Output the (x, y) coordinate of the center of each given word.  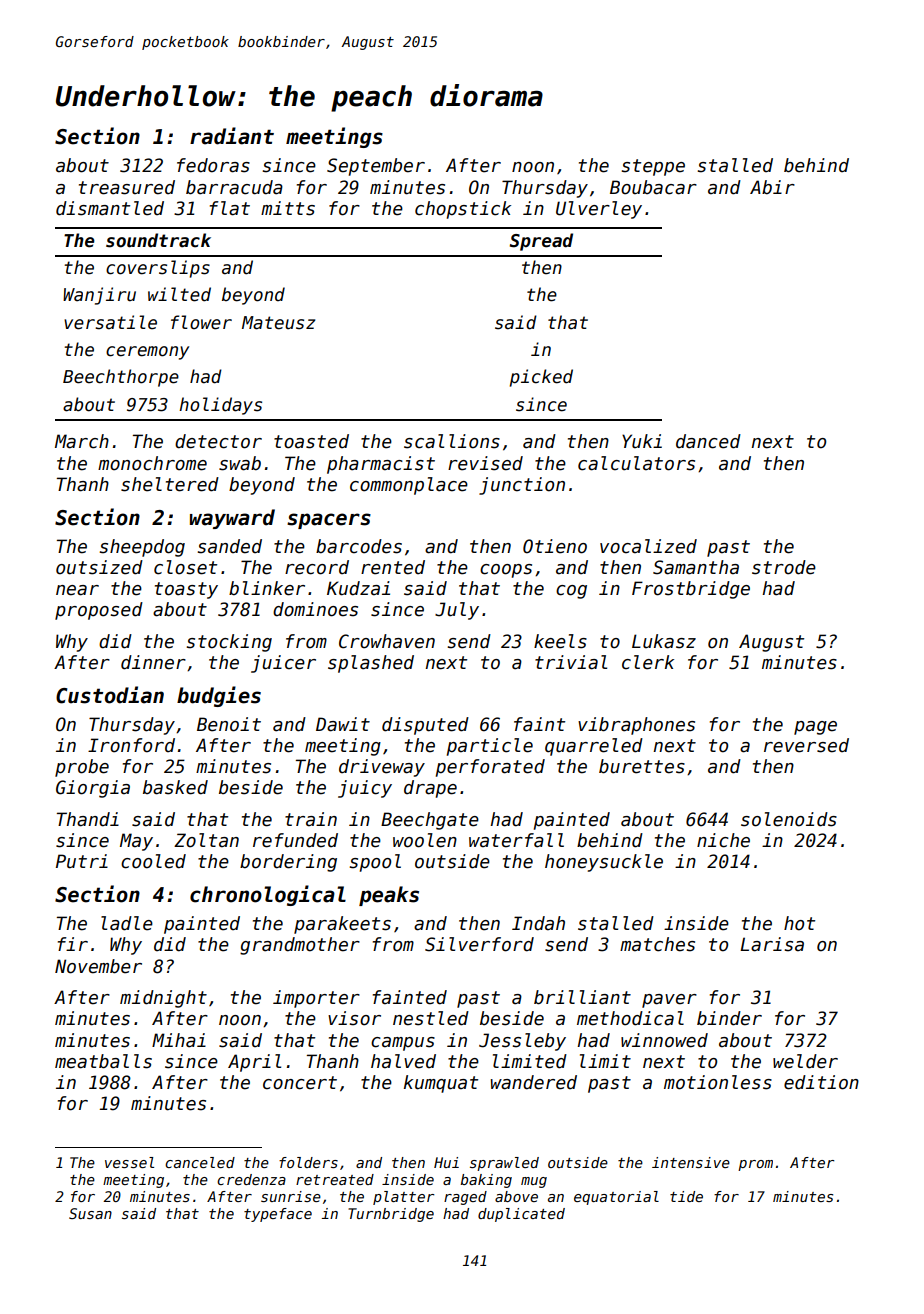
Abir (772, 187)
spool (375, 863)
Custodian (110, 695)
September (376, 167)
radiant (232, 136)
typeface (278, 1215)
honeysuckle (604, 863)
